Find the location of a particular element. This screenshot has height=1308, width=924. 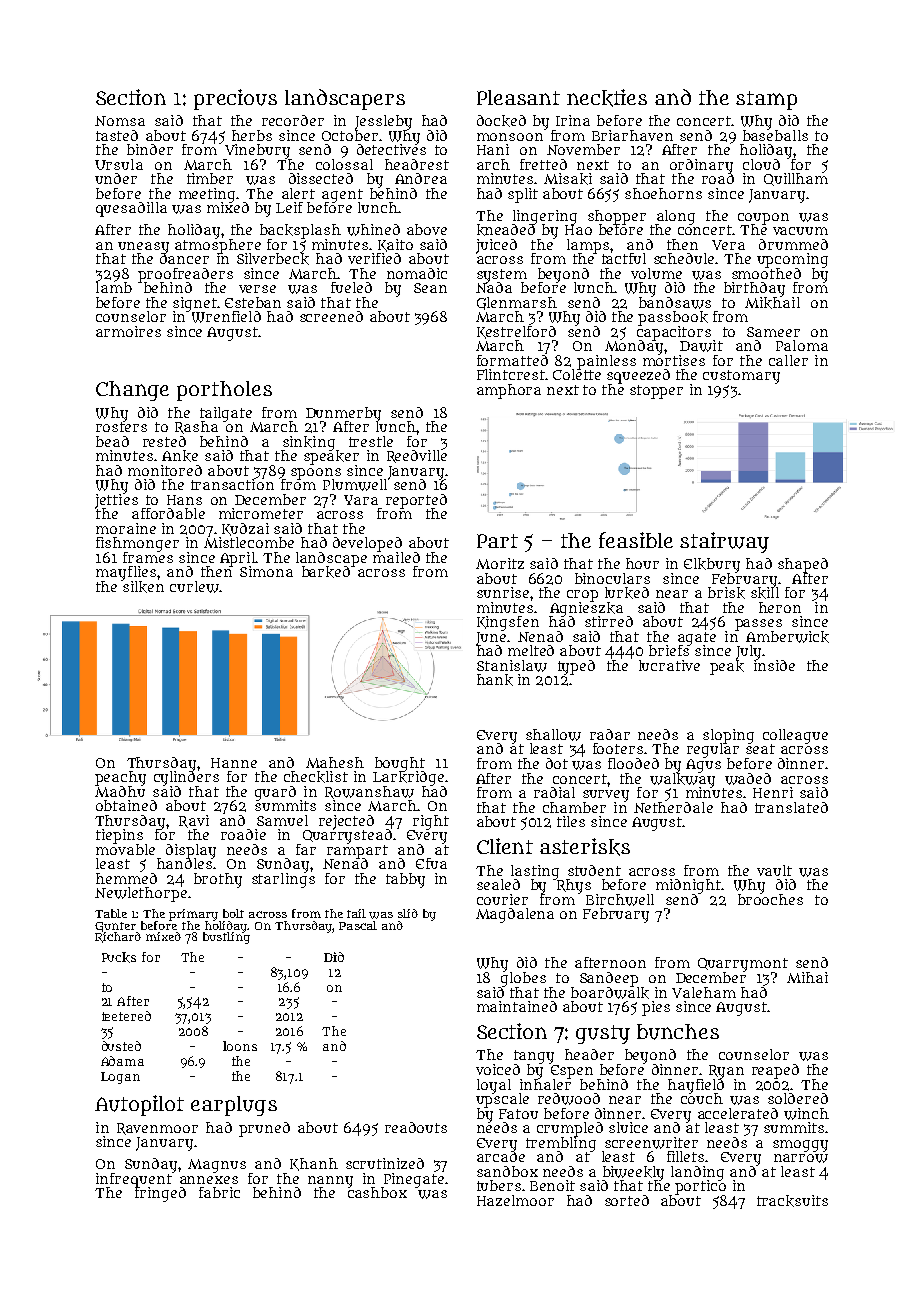

Kingsfen is located at coordinates (508, 623).
